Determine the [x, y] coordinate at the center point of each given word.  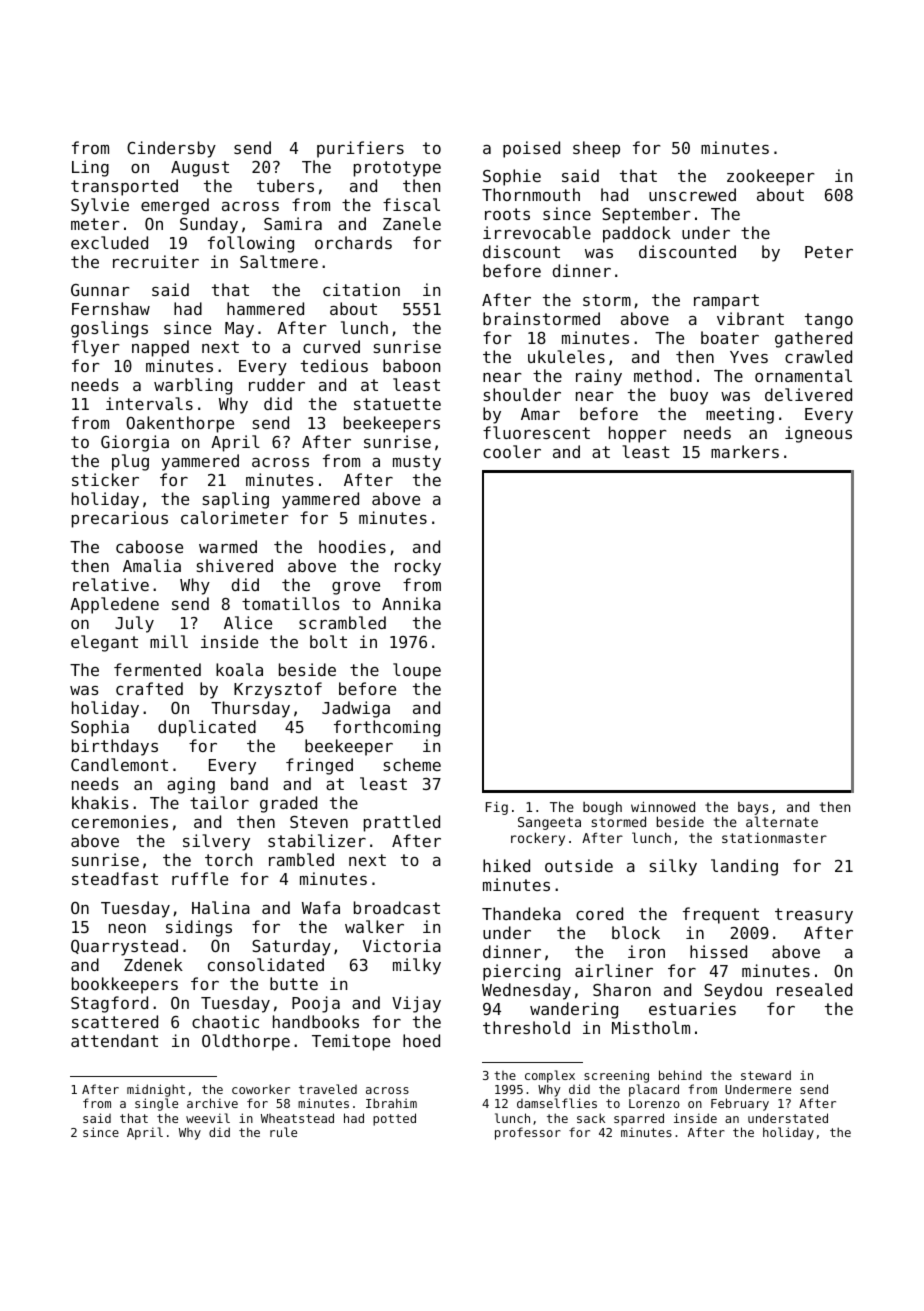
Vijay [416, 1004]
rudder [277, 384]
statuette [397, 404]
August [200, 169]
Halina [221, 907]
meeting [740, 415]
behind [680, 1075]
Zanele [412, 223]
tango [829, 321]
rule [283, 1132]
